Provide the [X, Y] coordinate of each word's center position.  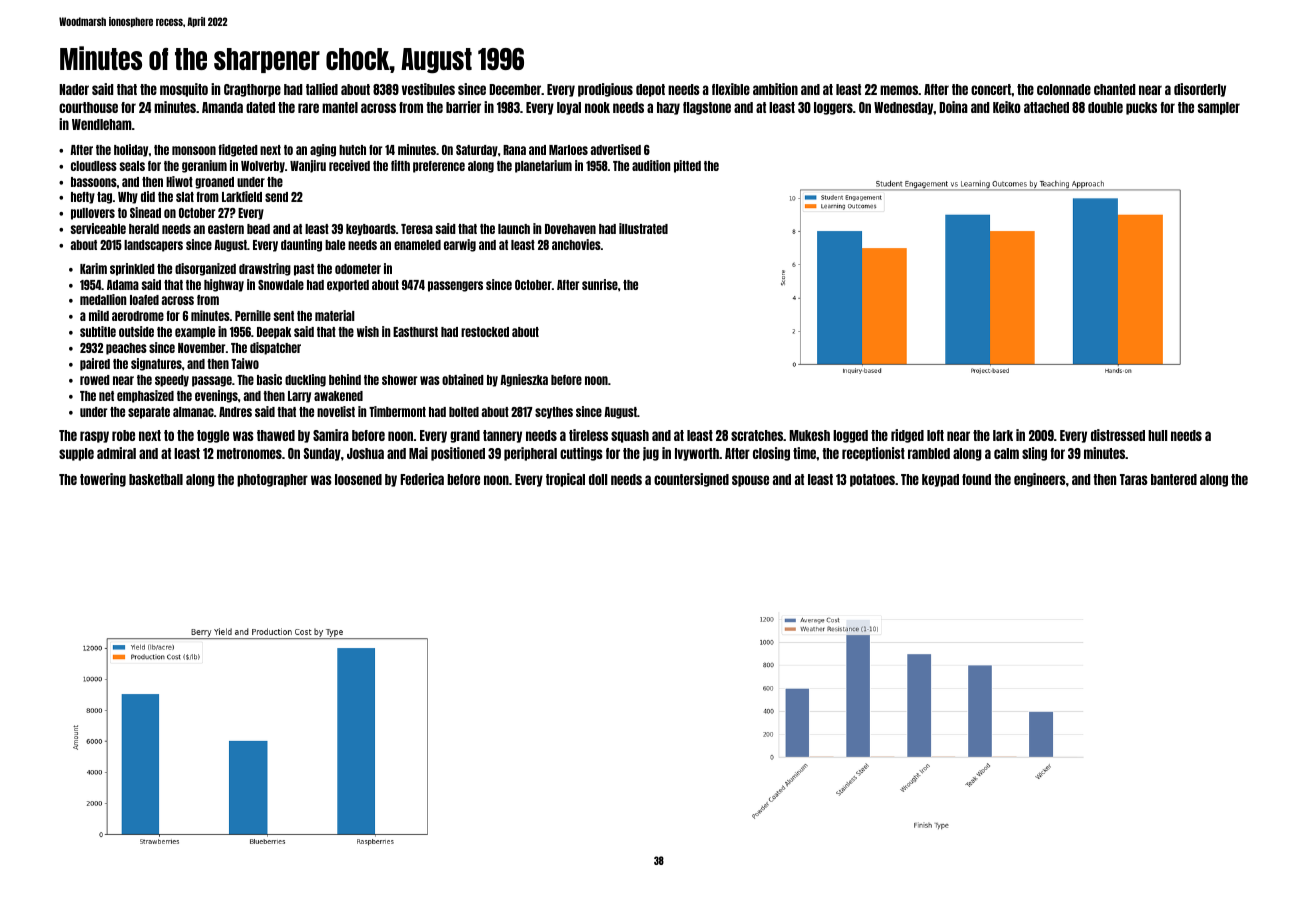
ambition [775, 89]
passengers [455, 286]
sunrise [600, 284]
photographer [272, 480]
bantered [1174, 479]
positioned [458, 454]
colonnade [1064, 89]
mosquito [184, 90]
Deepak [274, 333]
